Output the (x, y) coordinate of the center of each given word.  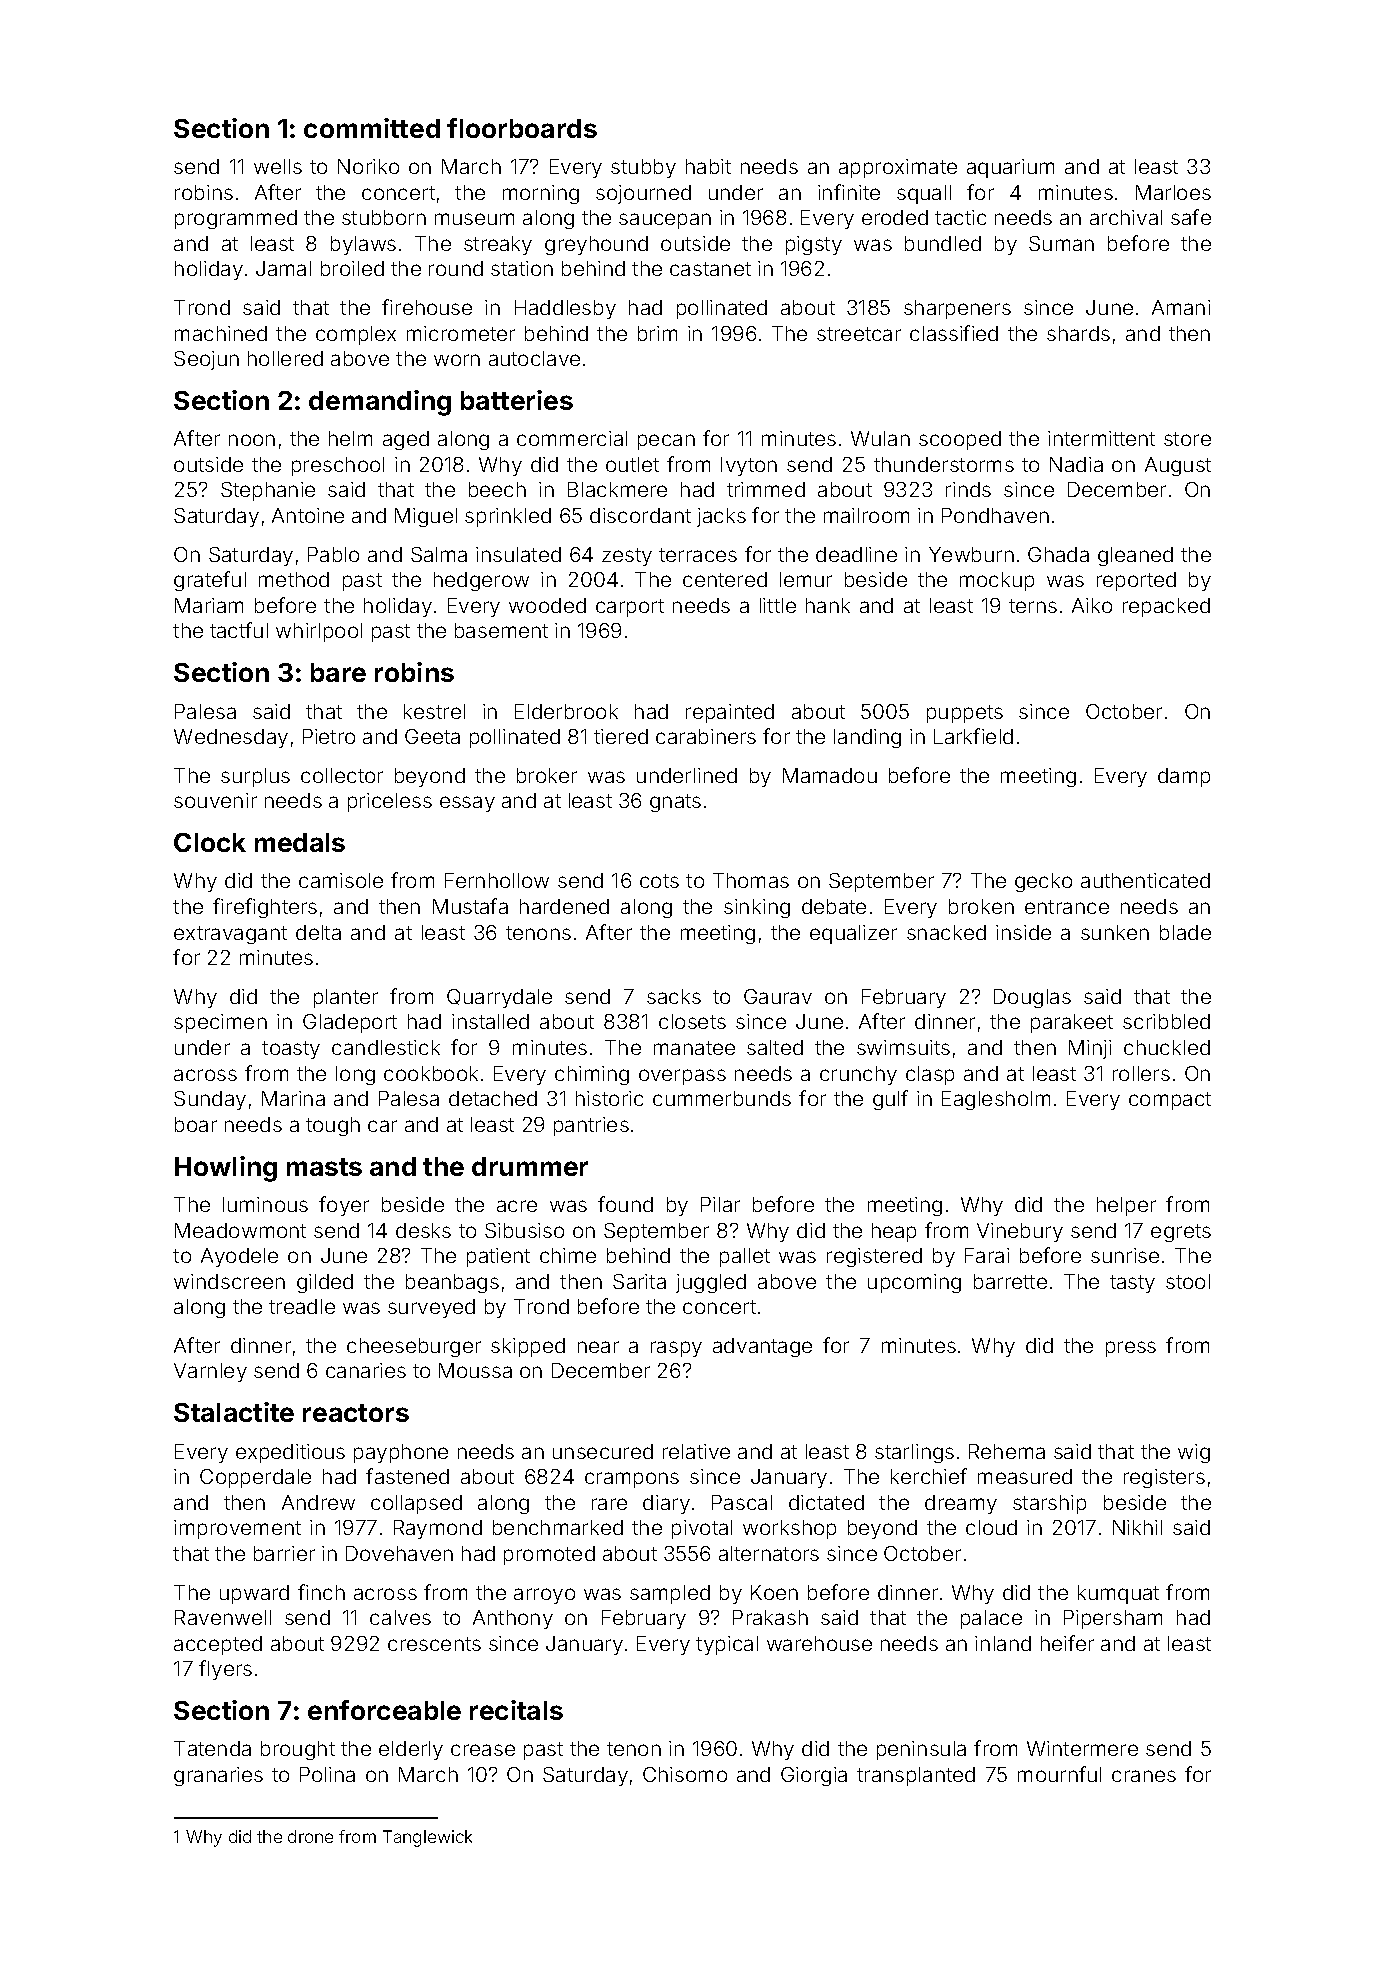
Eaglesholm (996, 1100)
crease (483, 1750)
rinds (968, 489)
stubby (643, 168)
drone (310, 1836)
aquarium (1010, 168)
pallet (745, 1257)
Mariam (209, 605)
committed (372, 128)
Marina (293, 1098)
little (778, 605)
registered (874, 1257)
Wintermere (1082, 1748)
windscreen (229, 1281)
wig (1194, 1453)
